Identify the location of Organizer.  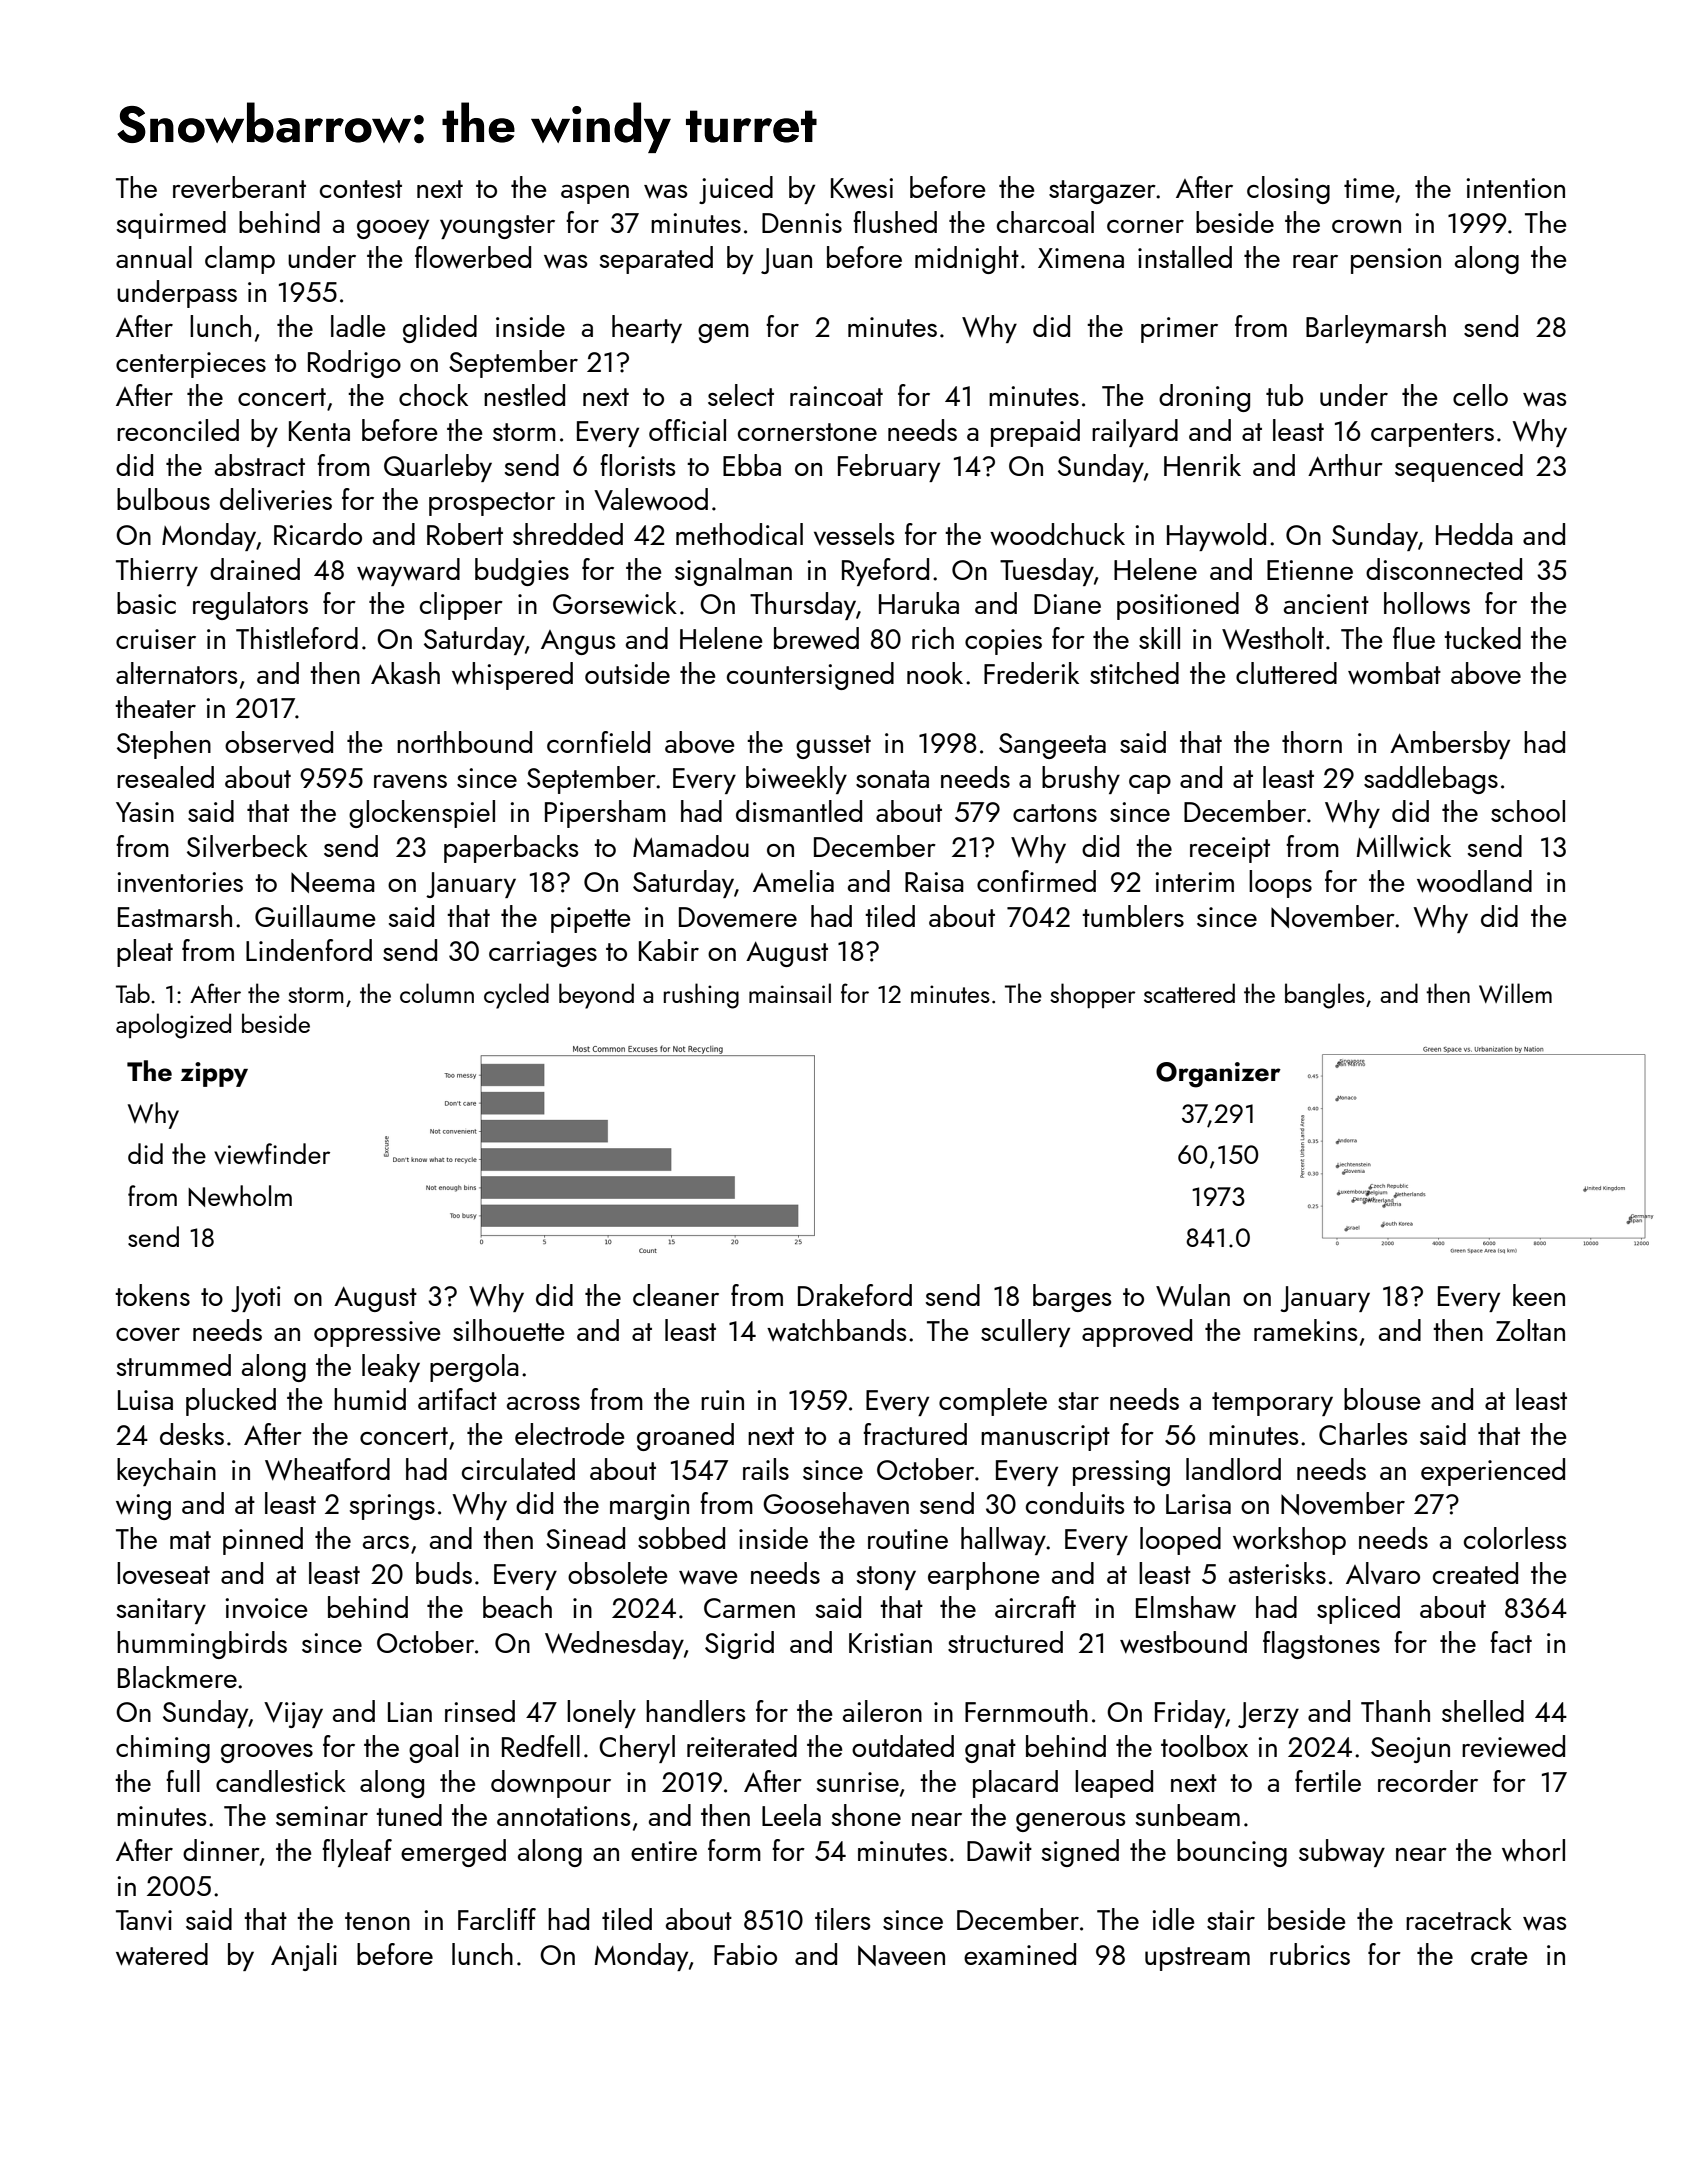
(1218, 1075).
